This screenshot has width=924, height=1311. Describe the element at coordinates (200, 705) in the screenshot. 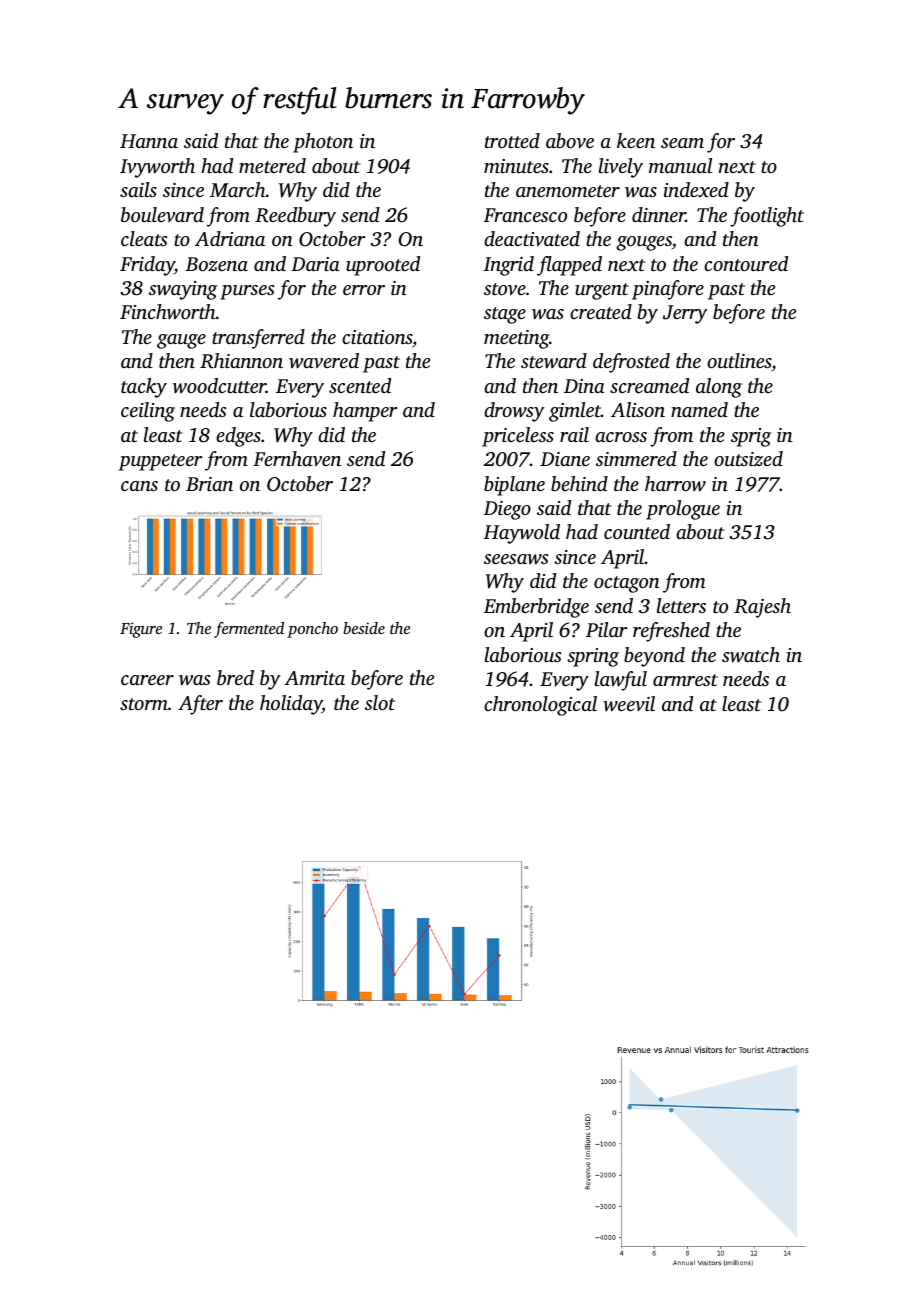

I see `After` at that location.
